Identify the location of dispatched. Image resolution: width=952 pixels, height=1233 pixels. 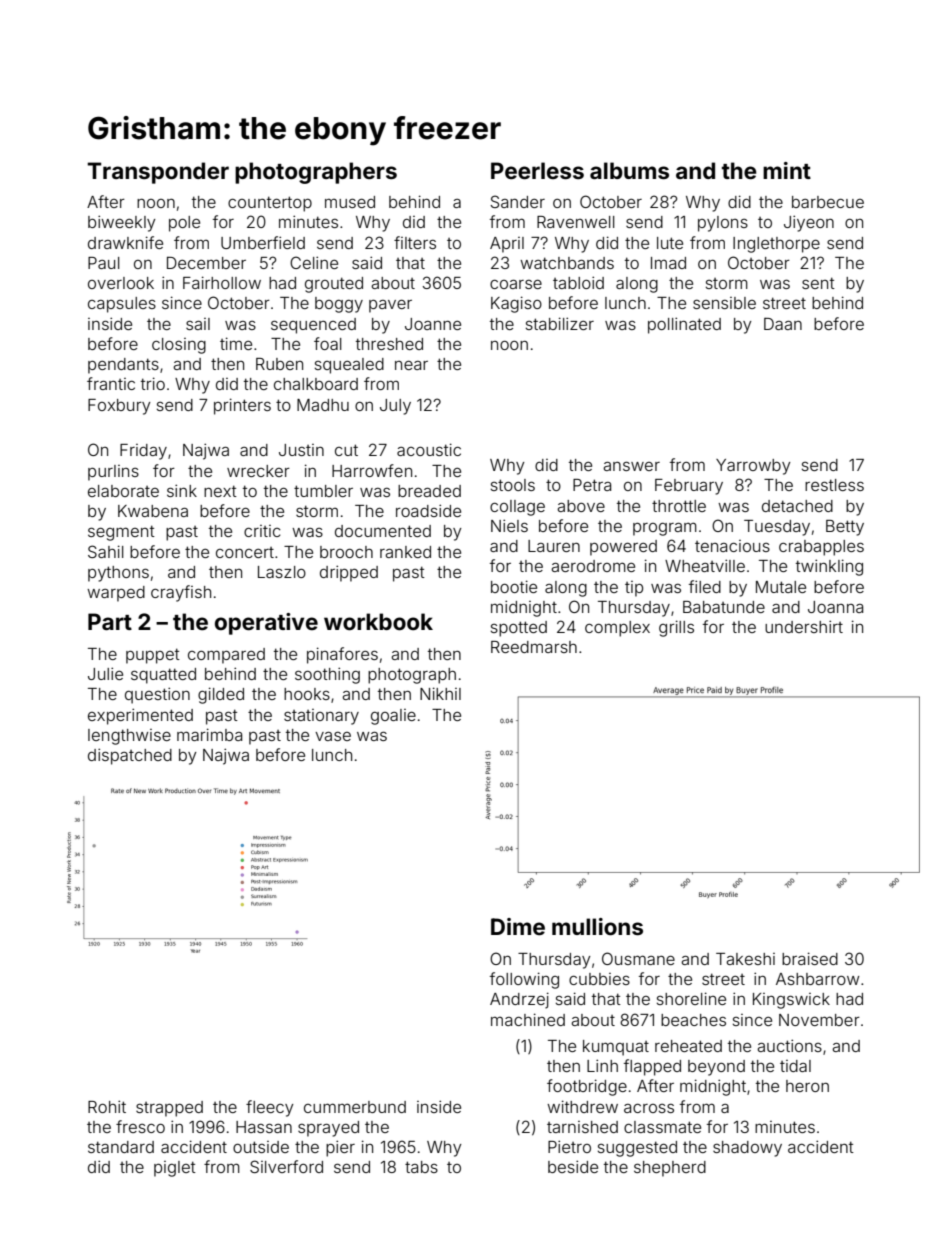
(130, 756).
